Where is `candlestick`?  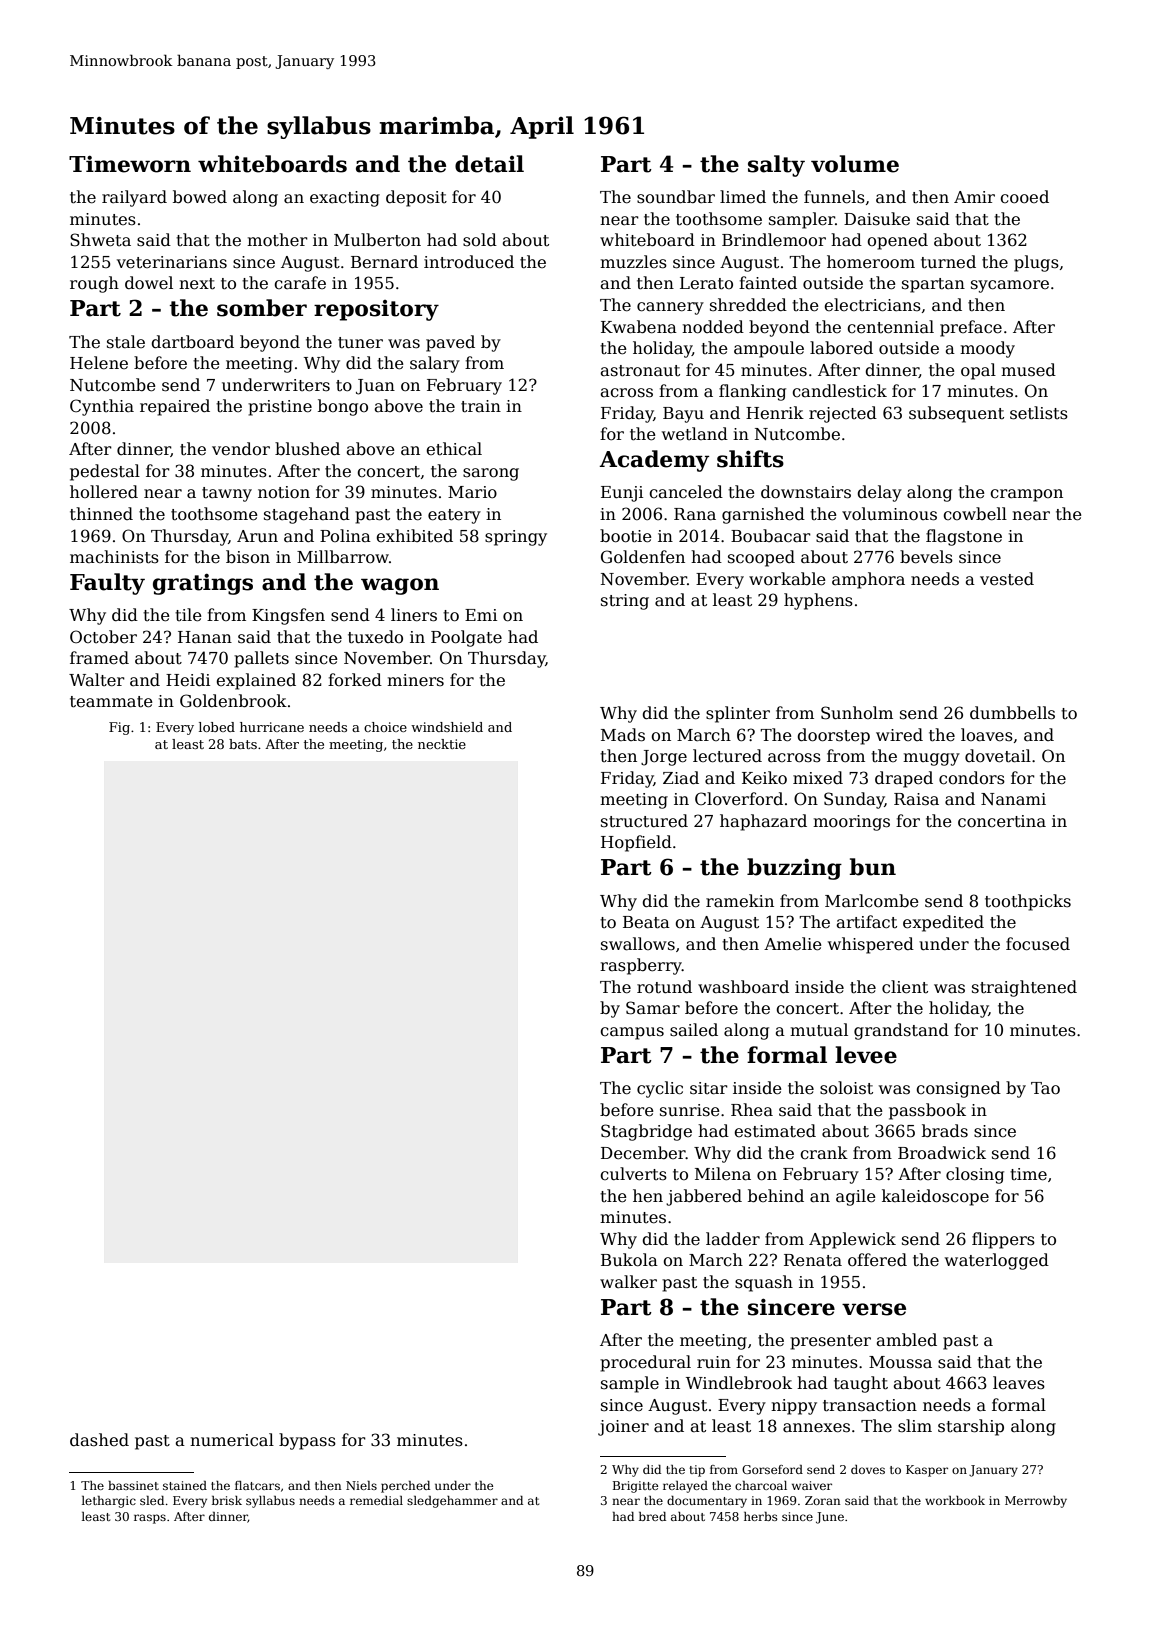 candlestick is located at coordinates (839, 391).
